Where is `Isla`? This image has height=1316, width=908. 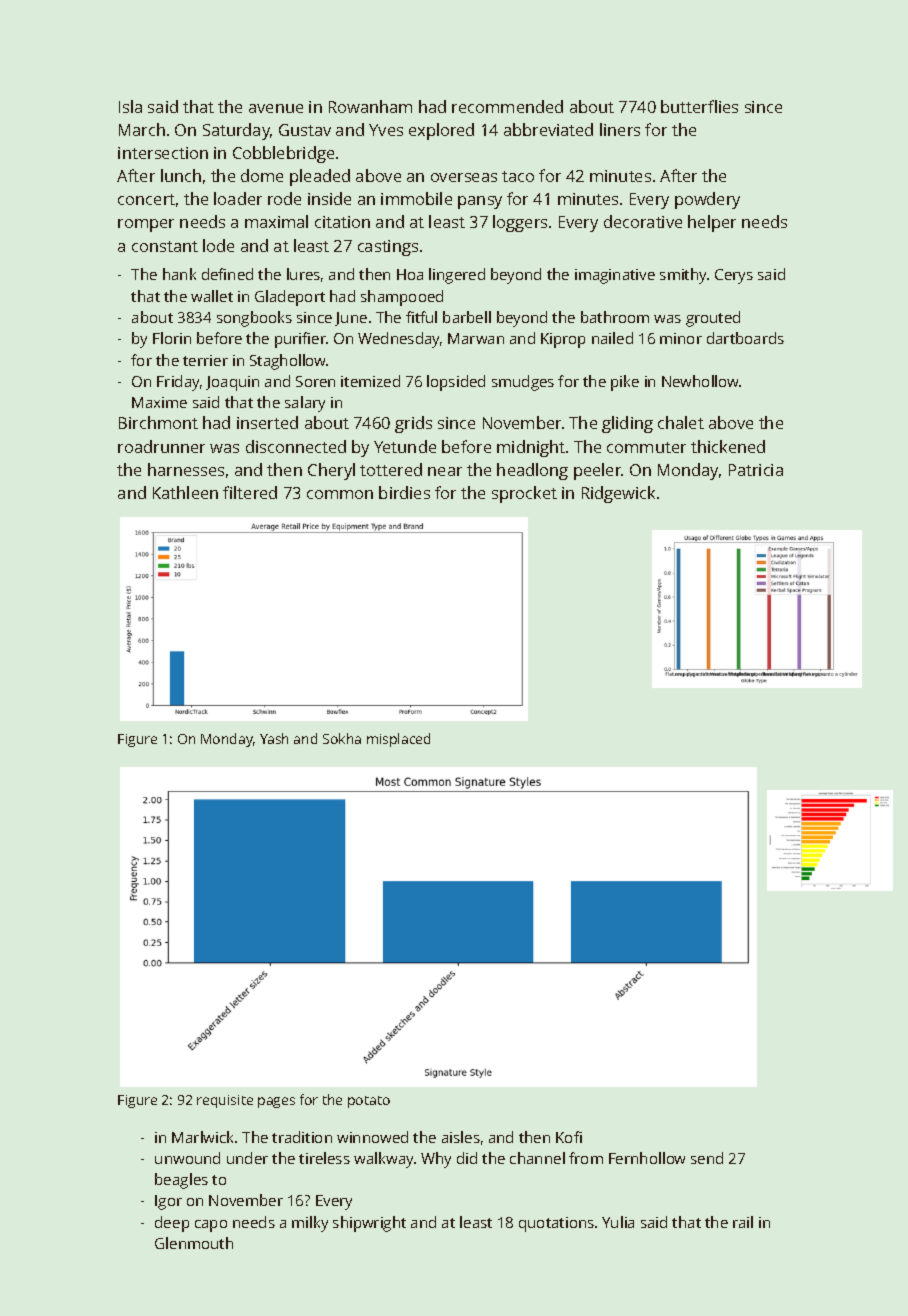 Isla is located at coordinates (130, 106).
